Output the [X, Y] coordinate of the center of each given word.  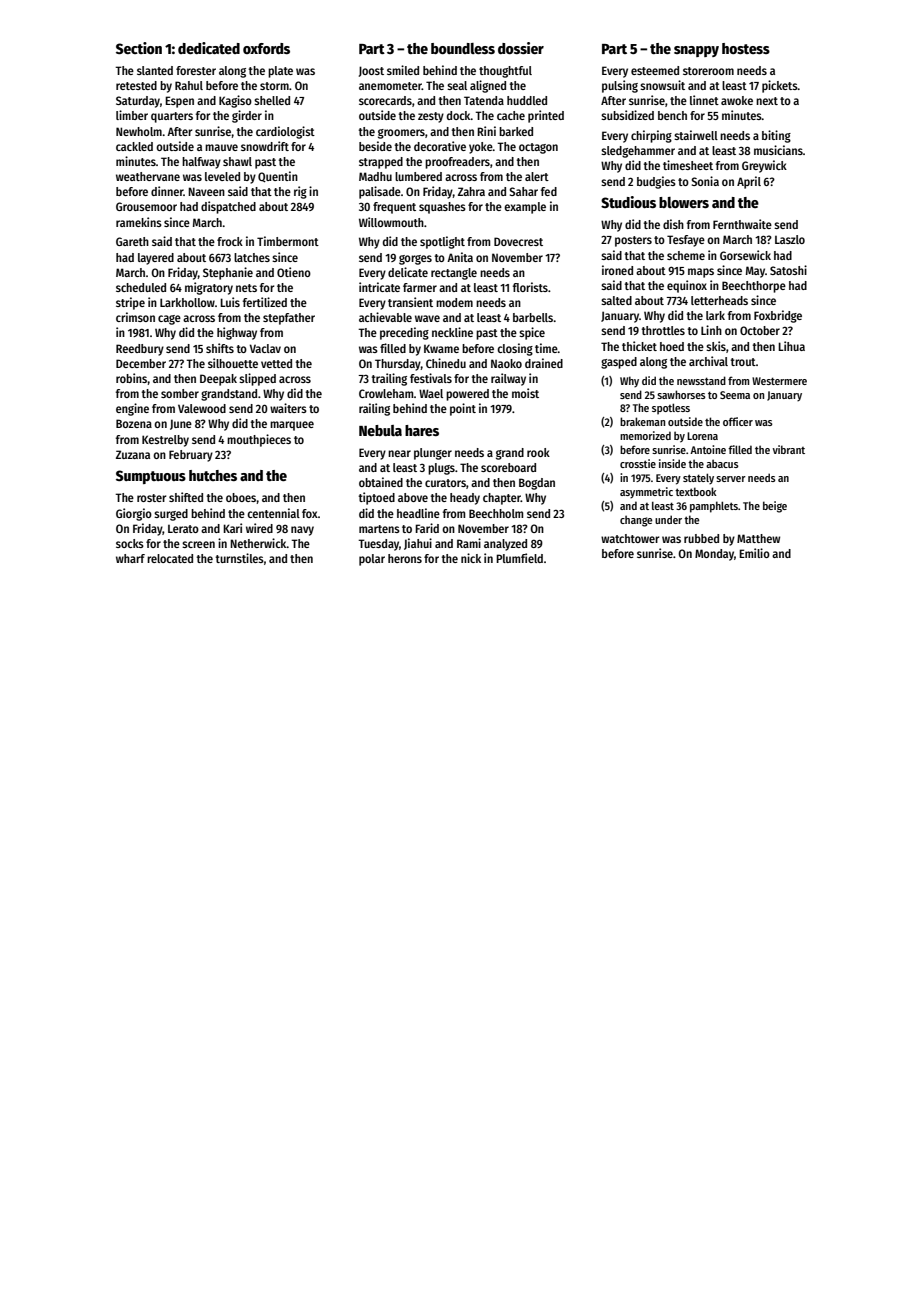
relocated [170, 558]
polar [372, 560]
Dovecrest [518, 241]
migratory [209, 288]
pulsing [620, 86]
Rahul [189, 85]
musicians [778, 150]
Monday [714, 555]
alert [537, 176]
